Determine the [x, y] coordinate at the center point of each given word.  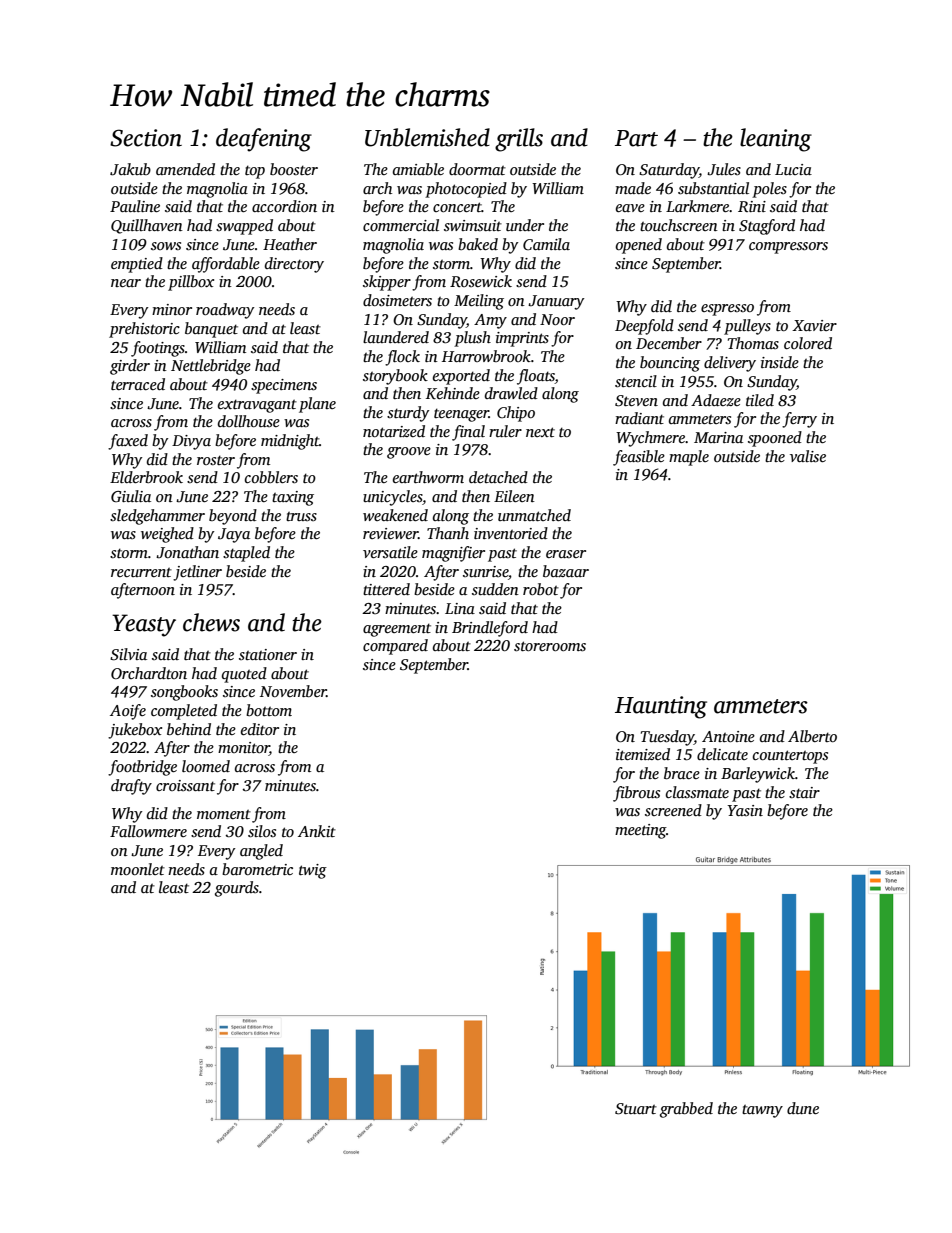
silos [262, 831]
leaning [776, 140]
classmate [697, 792]
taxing [293, 498]
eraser [566, 554]
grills [519, 140]
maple [689, 458]
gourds [237, 889]
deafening [264, 140]
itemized [643, 754]
